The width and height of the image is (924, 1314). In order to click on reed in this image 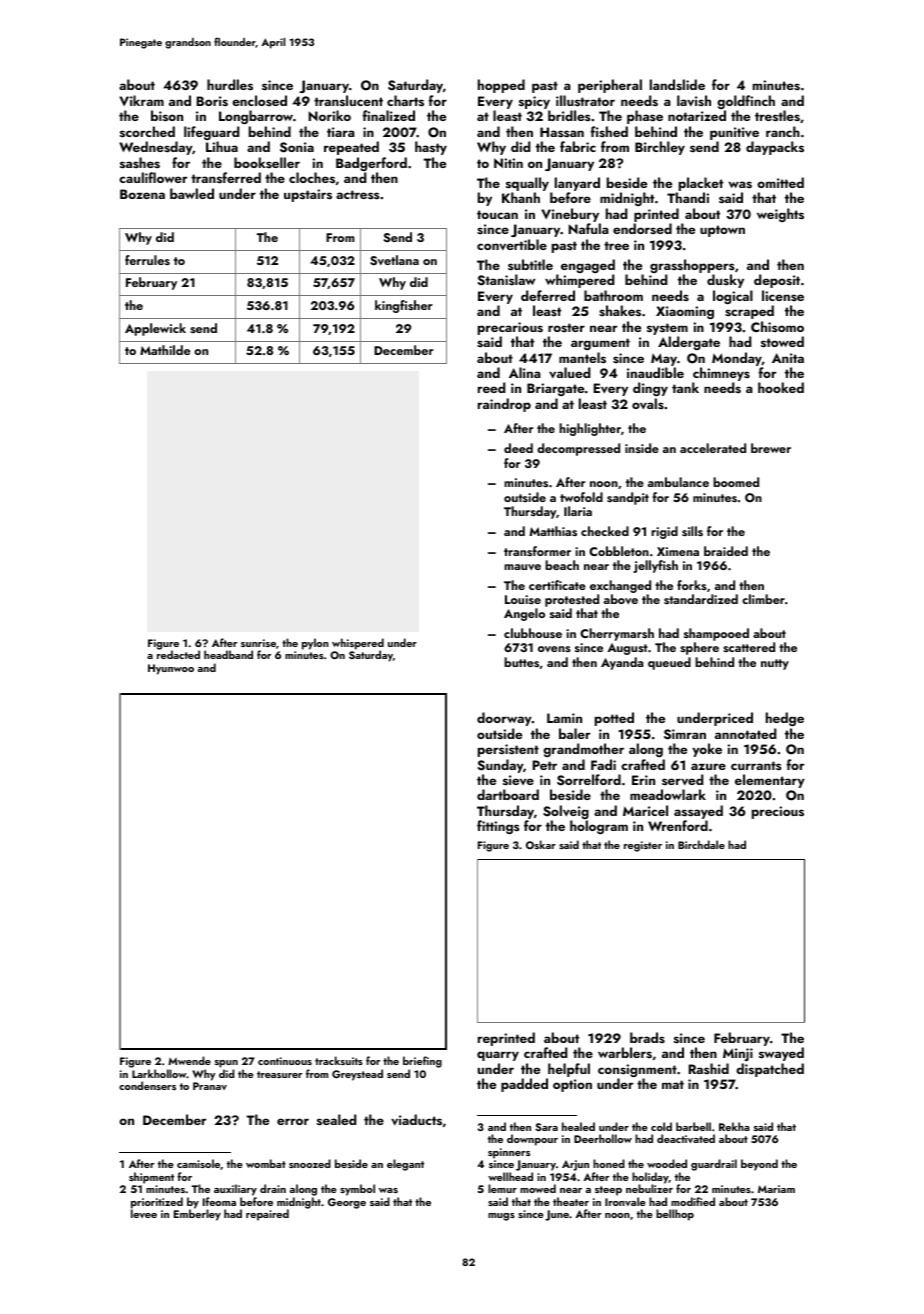, I will do `click(492, 387)`.
